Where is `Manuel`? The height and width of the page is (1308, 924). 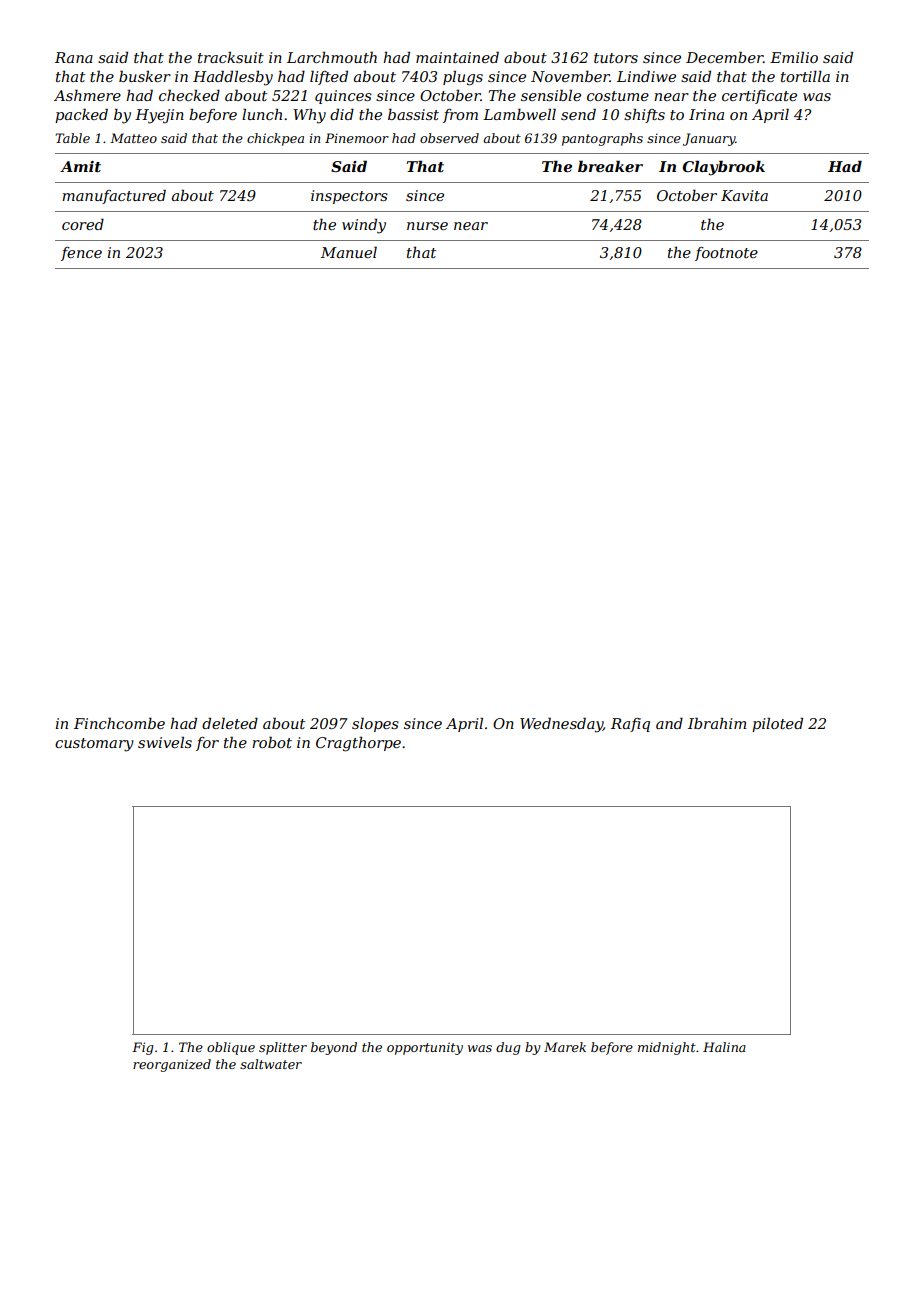 Manuel is located at coordinates (349, 252).
